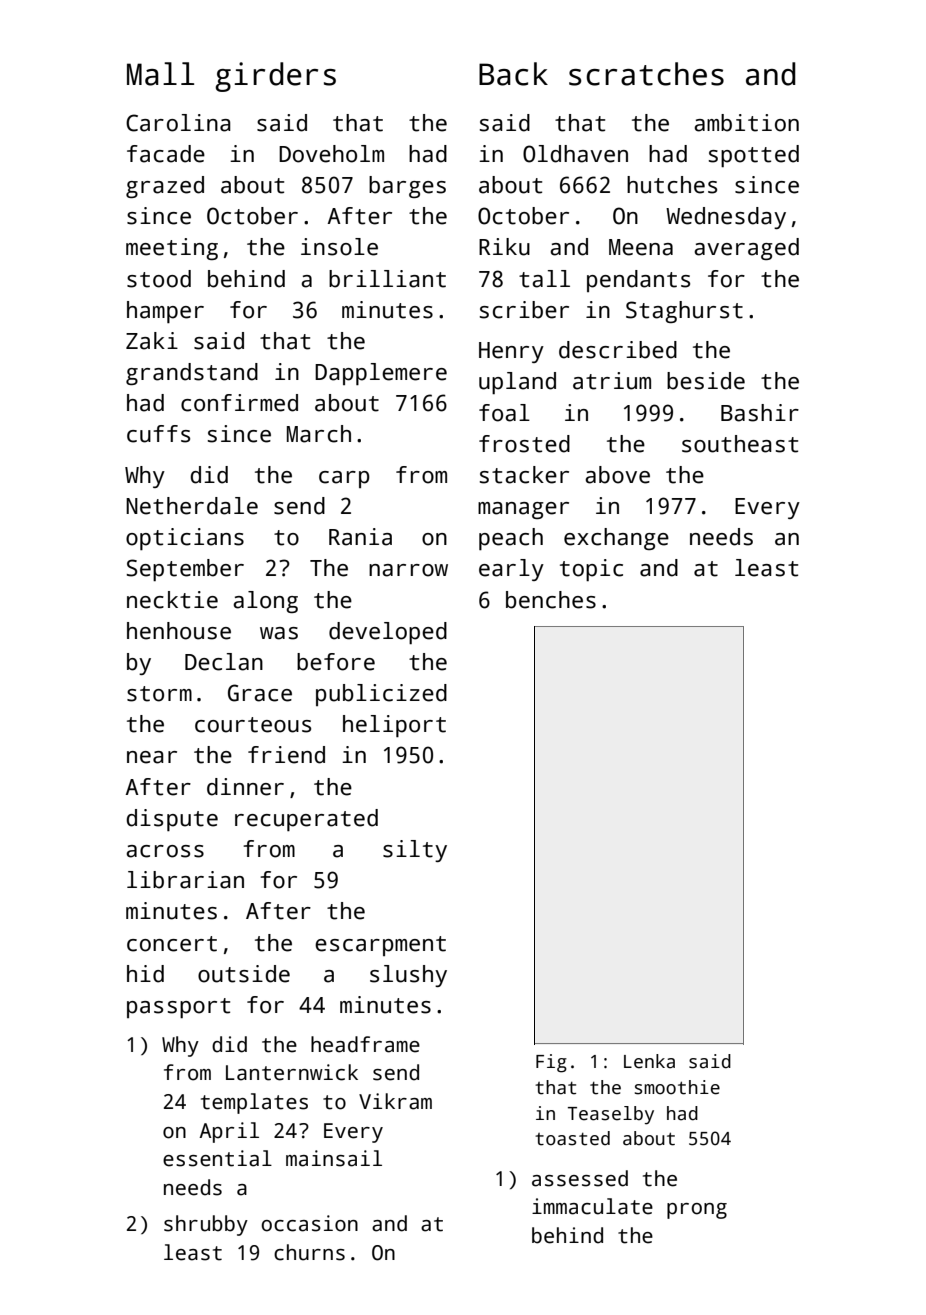 The image size is (926, 1315). I want to click on developed, so click(388, 633).
